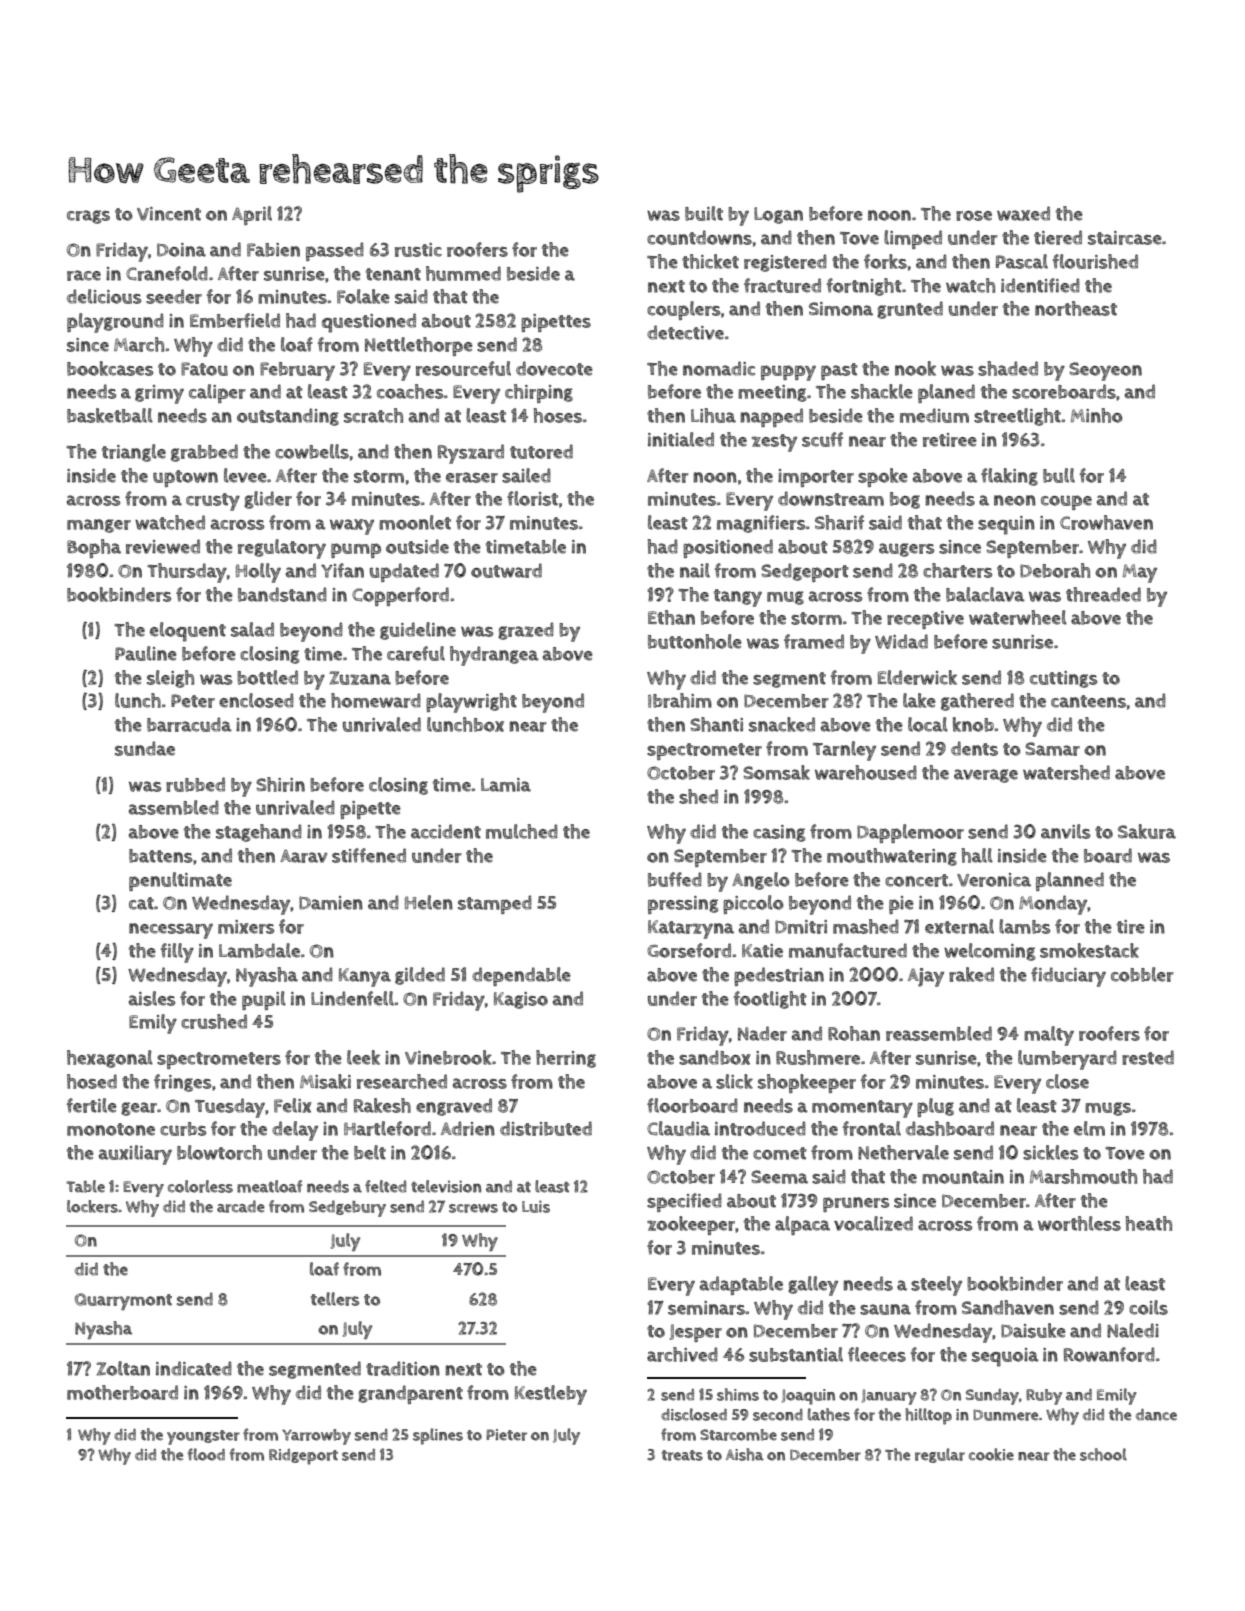 Image resolution: width=1245 pixels, height=1611 pixels. What do you see at coordinates (92, 1206) in the screenshot?
I see `lockers` at bounding box center [92, 1206].
